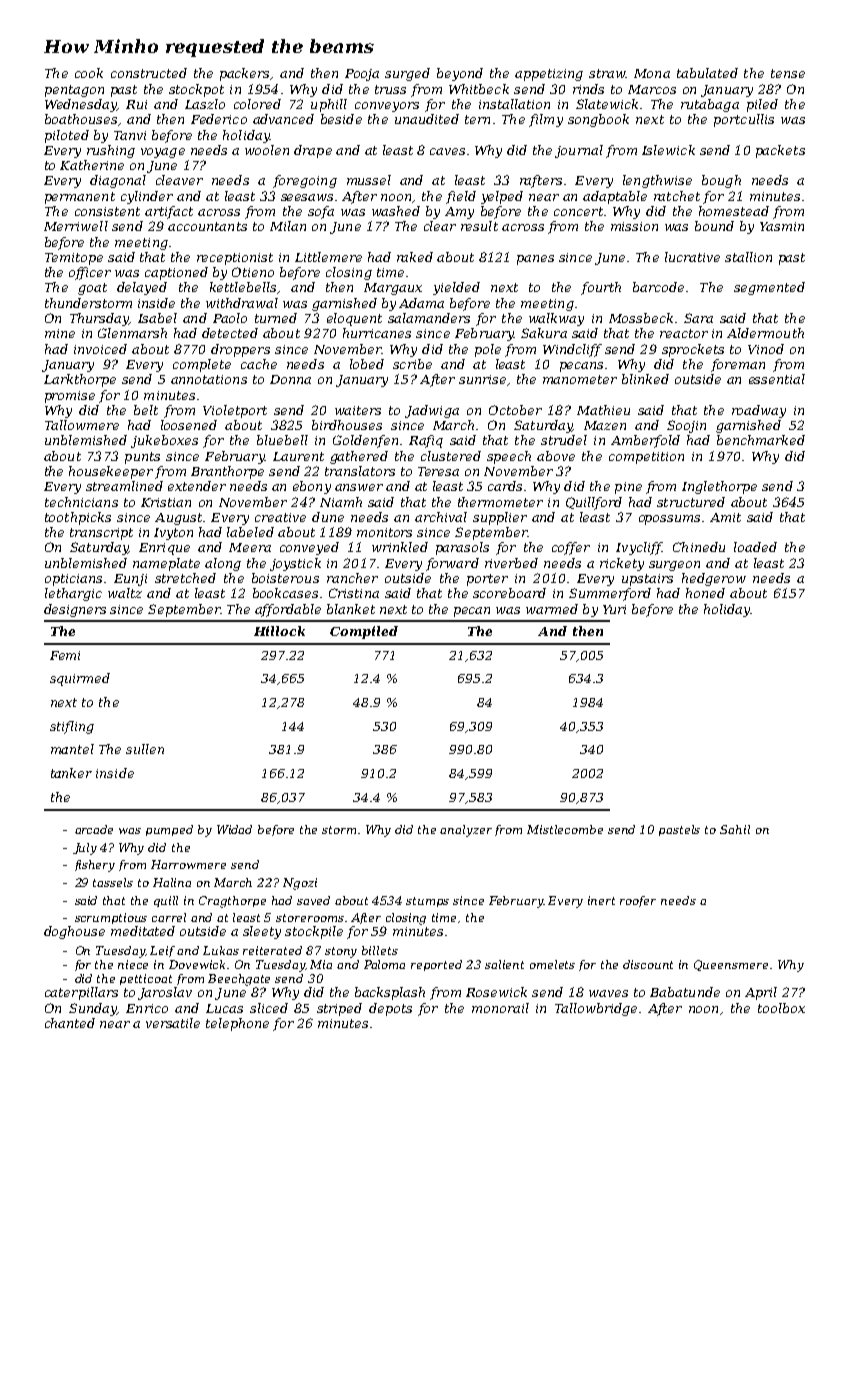 This image has height=1400, width=849. Describe the element at coordinates (447, 151) in the image. I see `caves` at that location.
